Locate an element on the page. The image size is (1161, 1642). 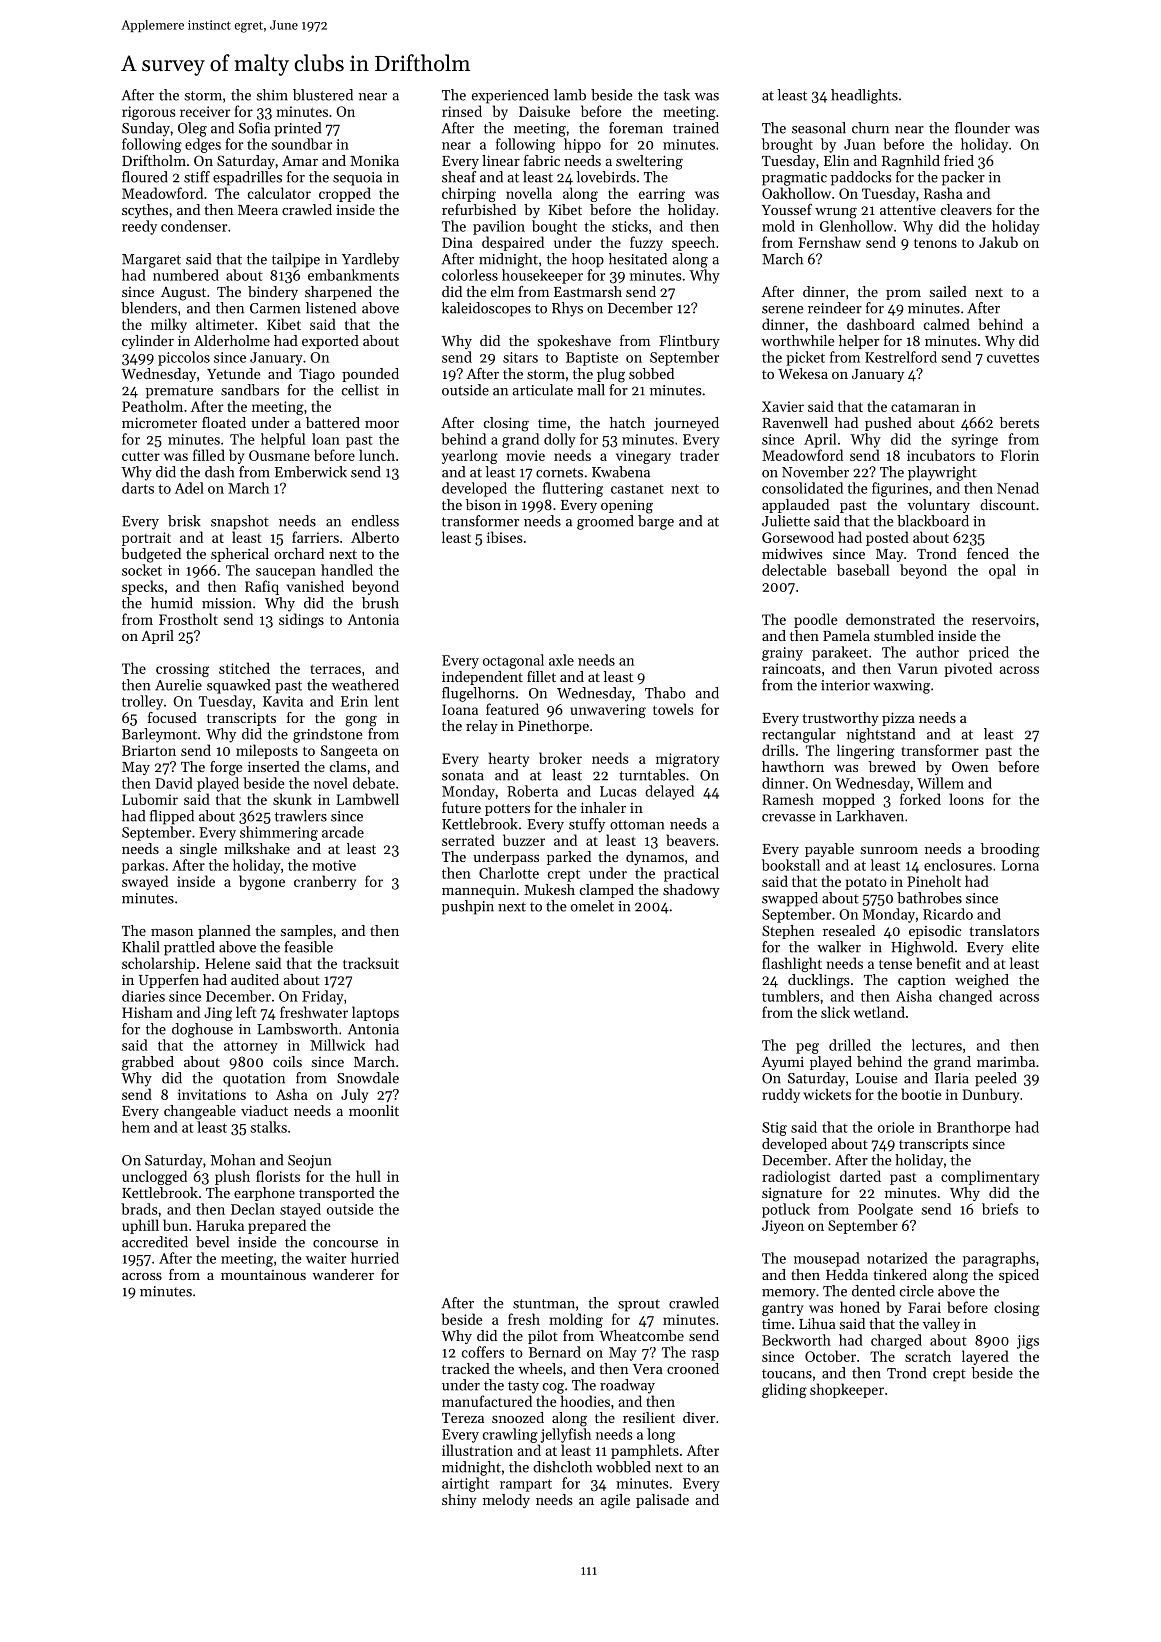
mountainous is located at coordinates (263, 1275).
